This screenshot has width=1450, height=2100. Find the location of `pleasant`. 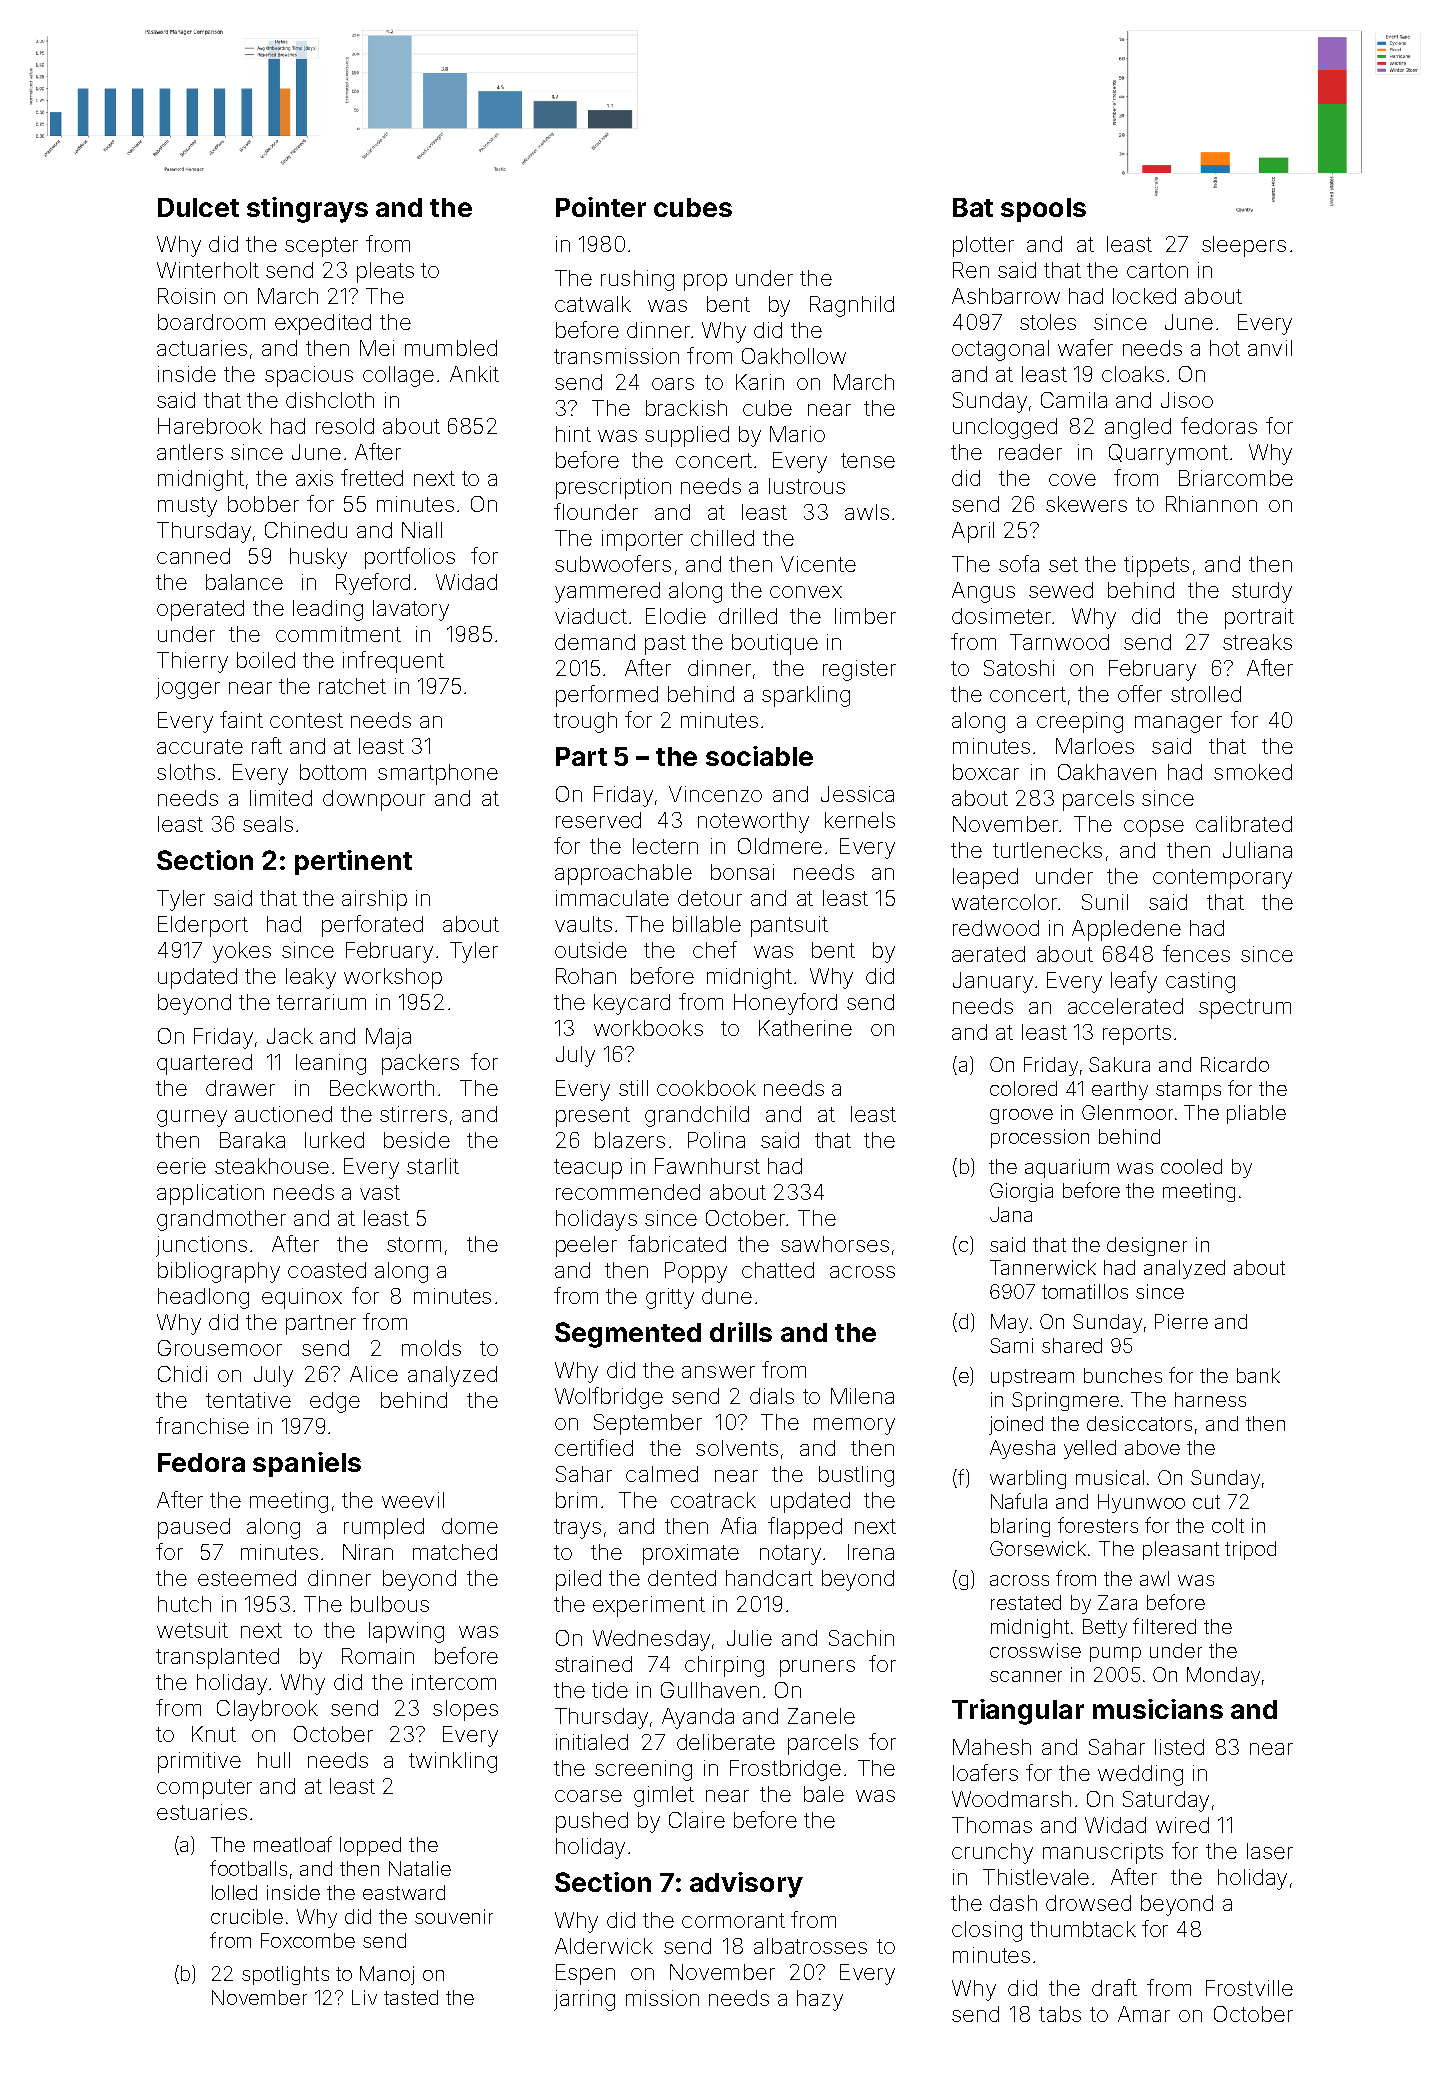

pleasant is located at coordinates (1181, 1550).
